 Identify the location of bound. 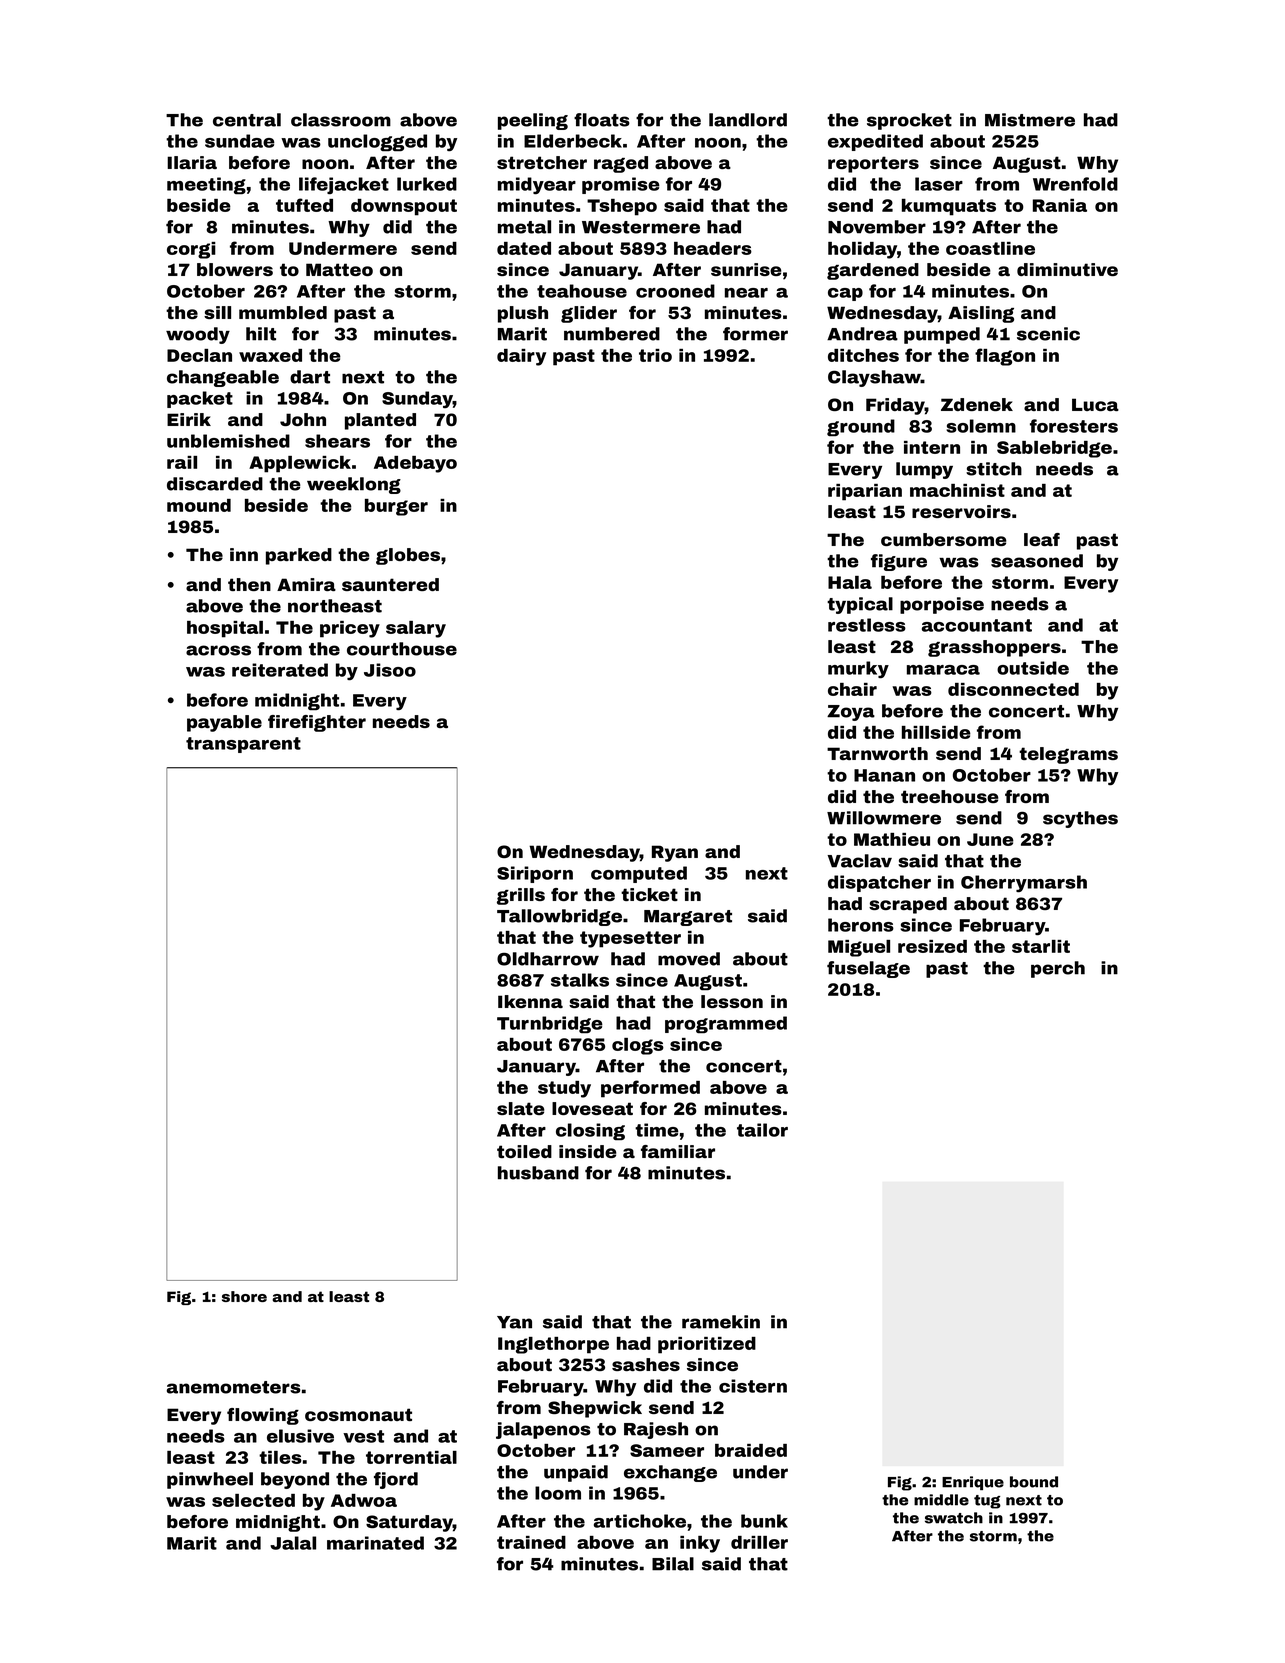
(1034, 1482).
